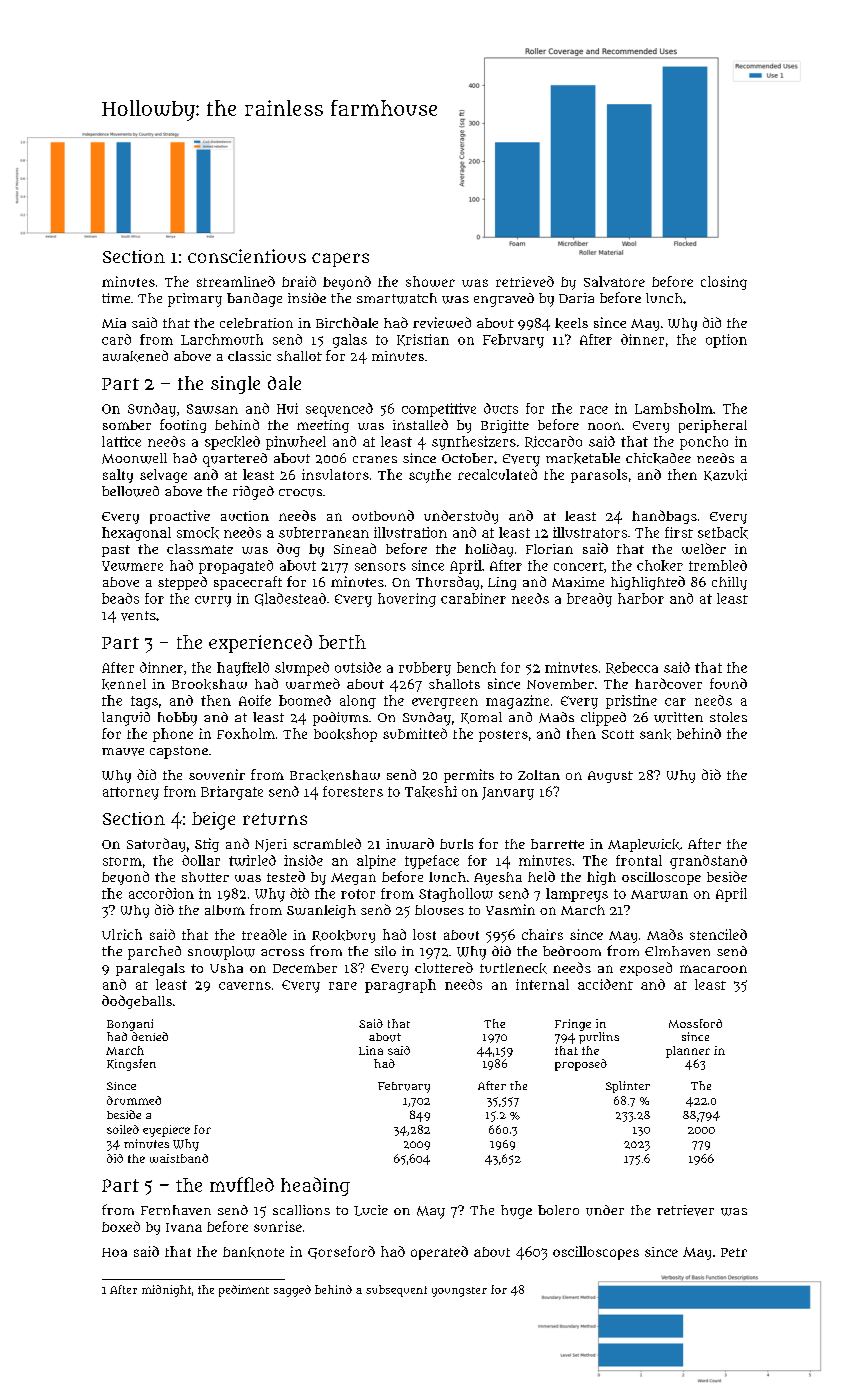 This screenshot has height=1400, width=849. Describe the element at coordinates (397, 298) in the screenshot. I see `smartwatch` at that location.
